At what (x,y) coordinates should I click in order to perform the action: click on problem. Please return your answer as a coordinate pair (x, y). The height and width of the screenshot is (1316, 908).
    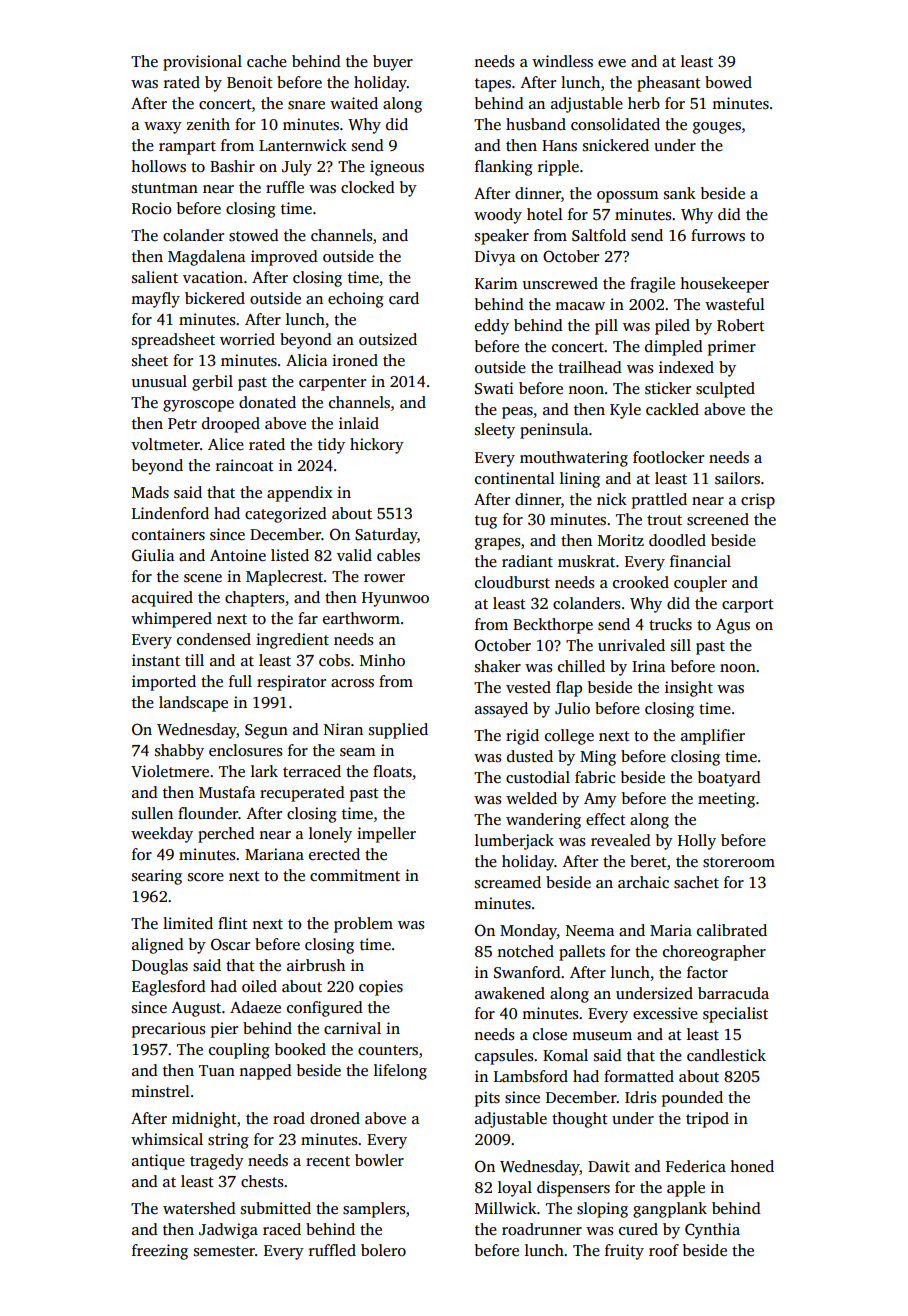
    Looking at the image, I should click on (363, 925).
